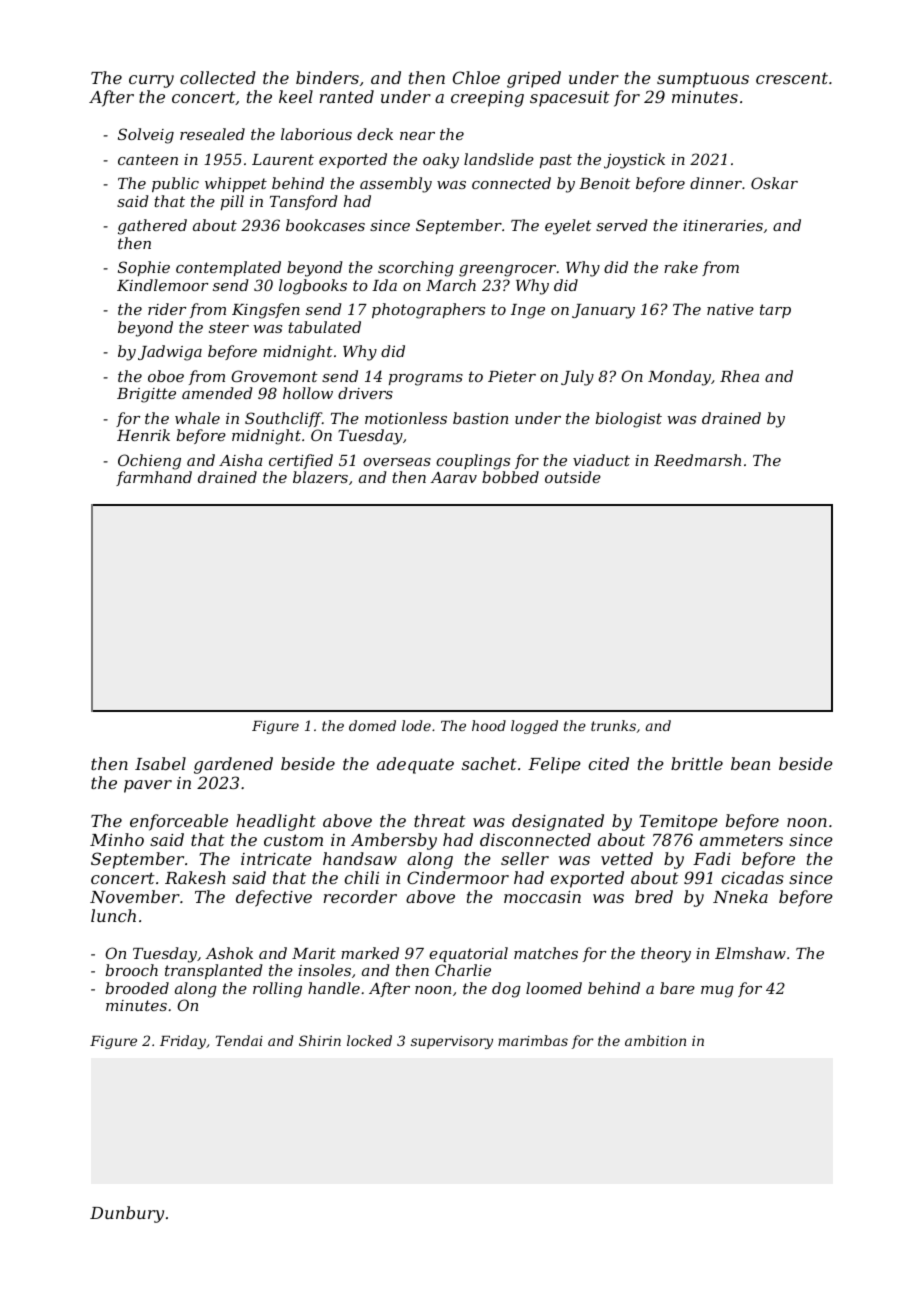  I want to click on hood, so click(489, 725).
